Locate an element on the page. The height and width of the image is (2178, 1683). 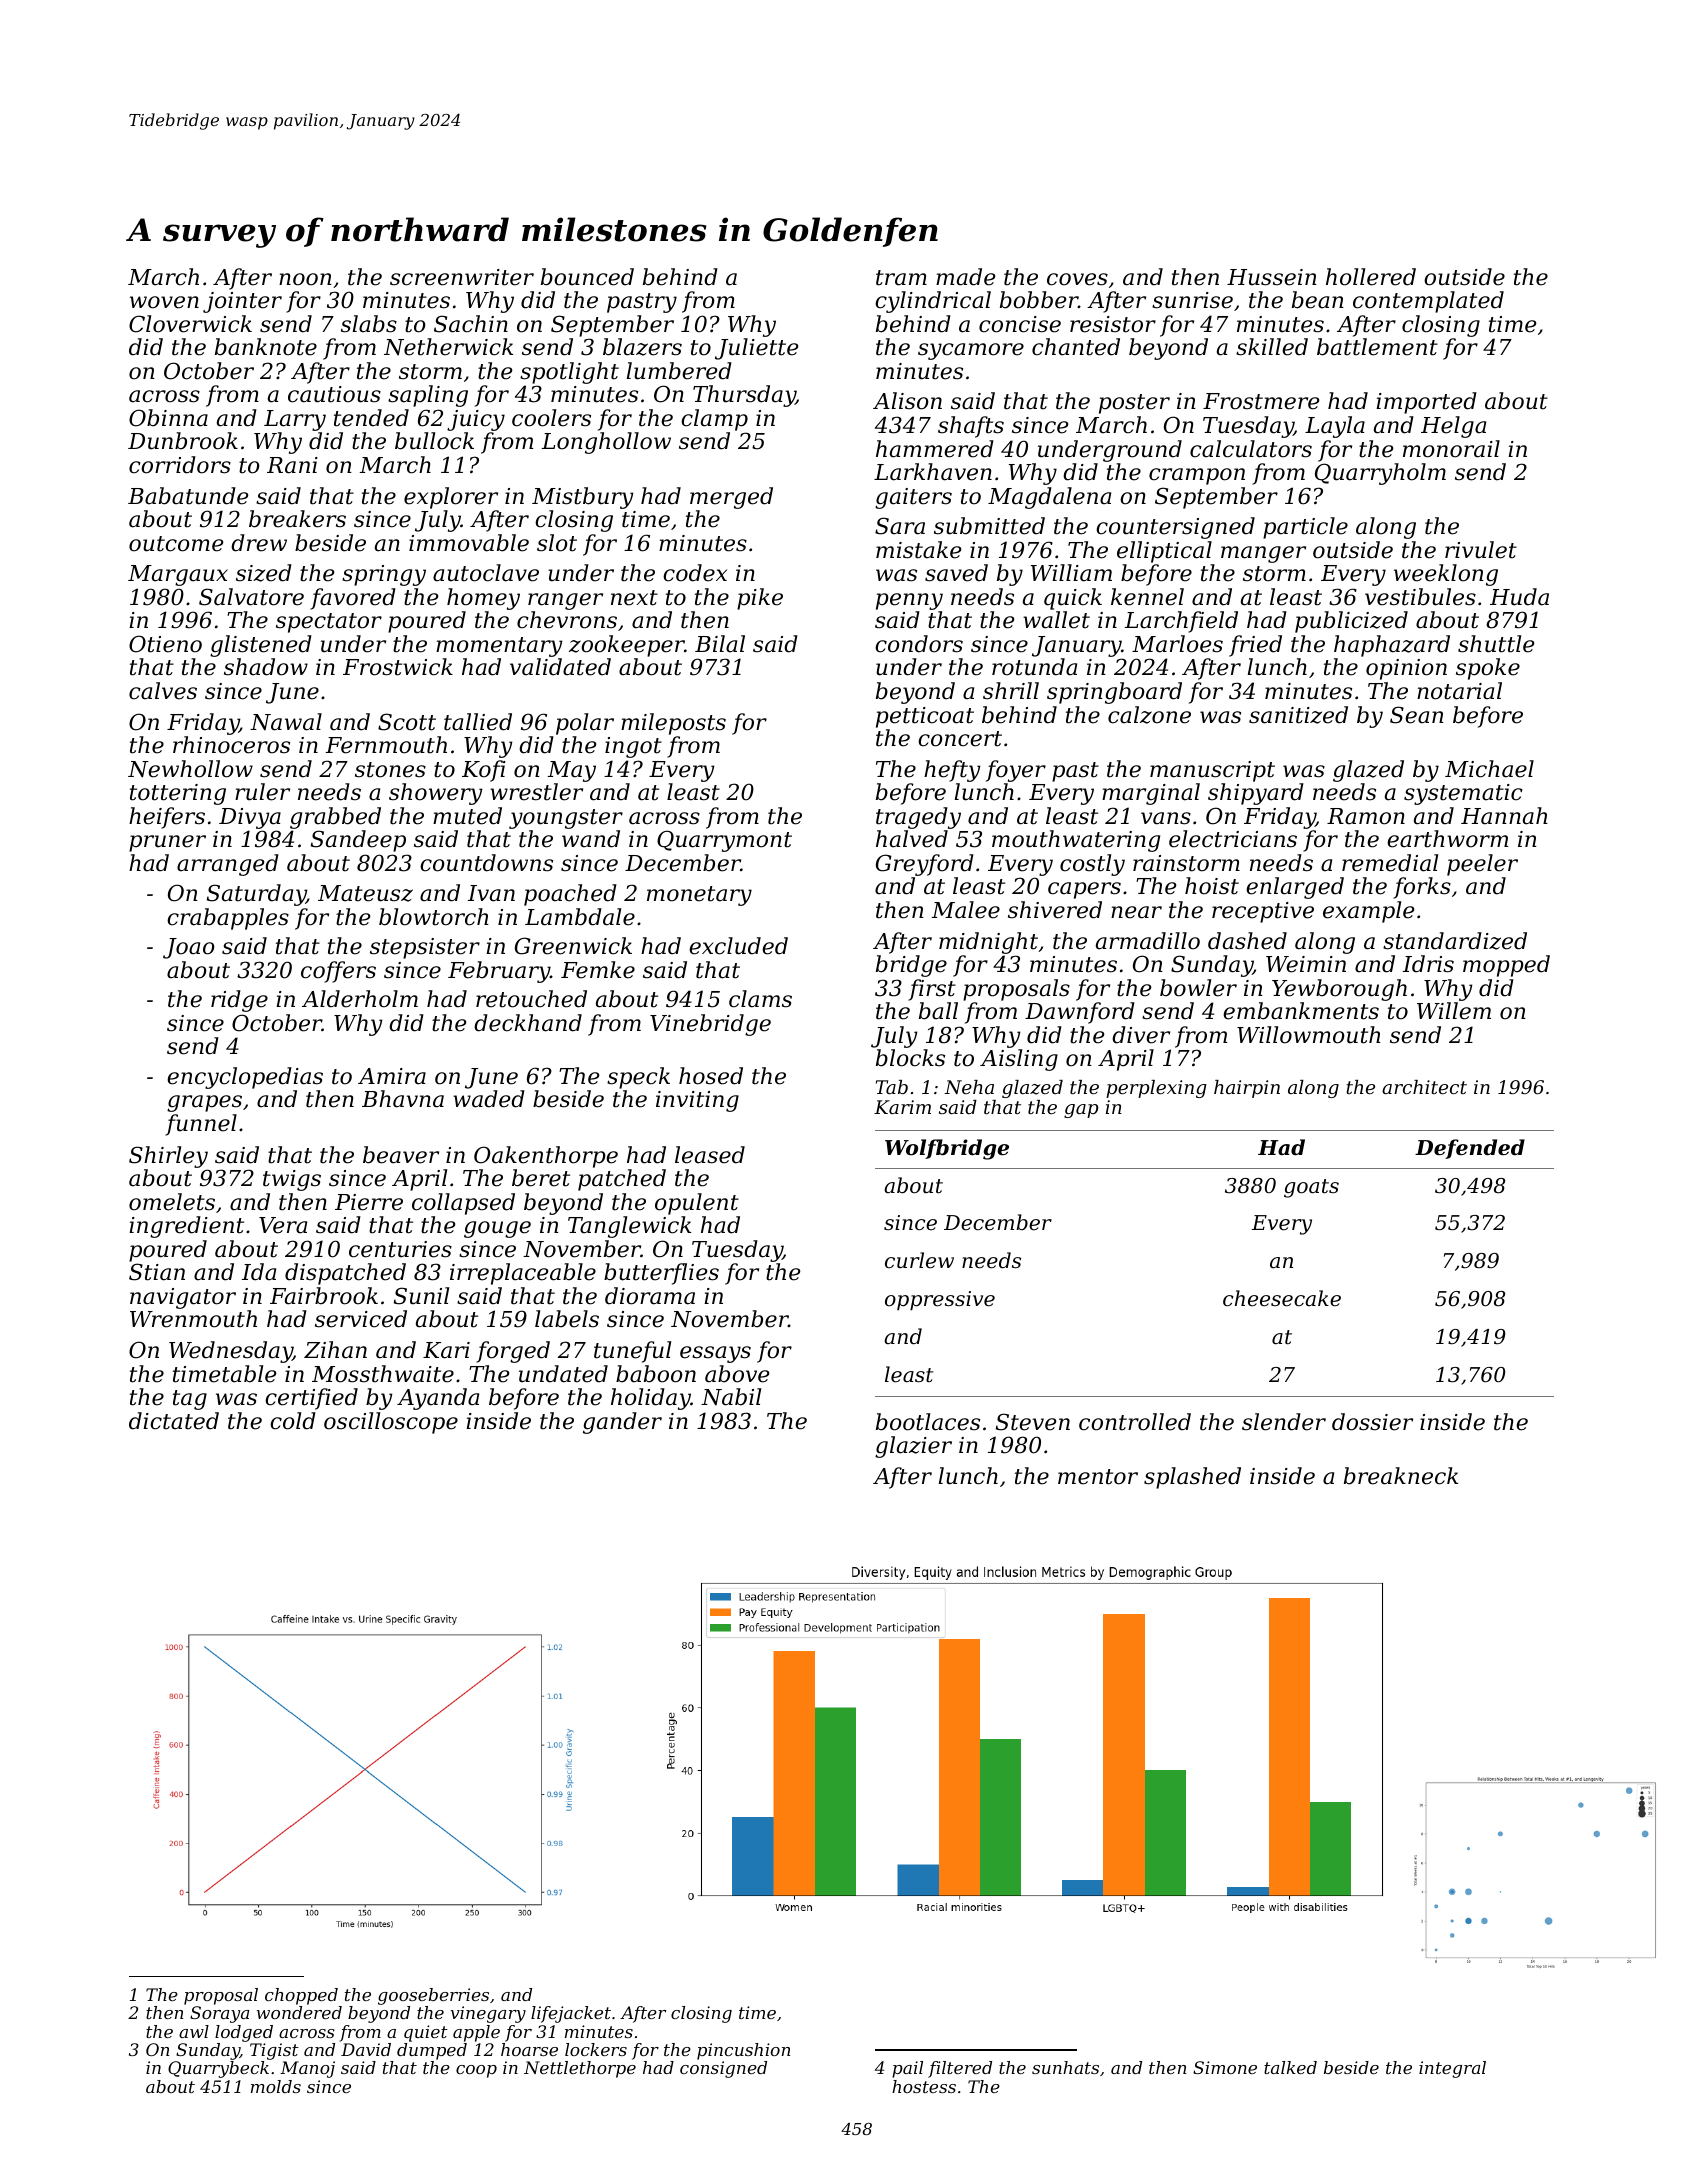
gooseberries is located at coordinates (433, 1996).
